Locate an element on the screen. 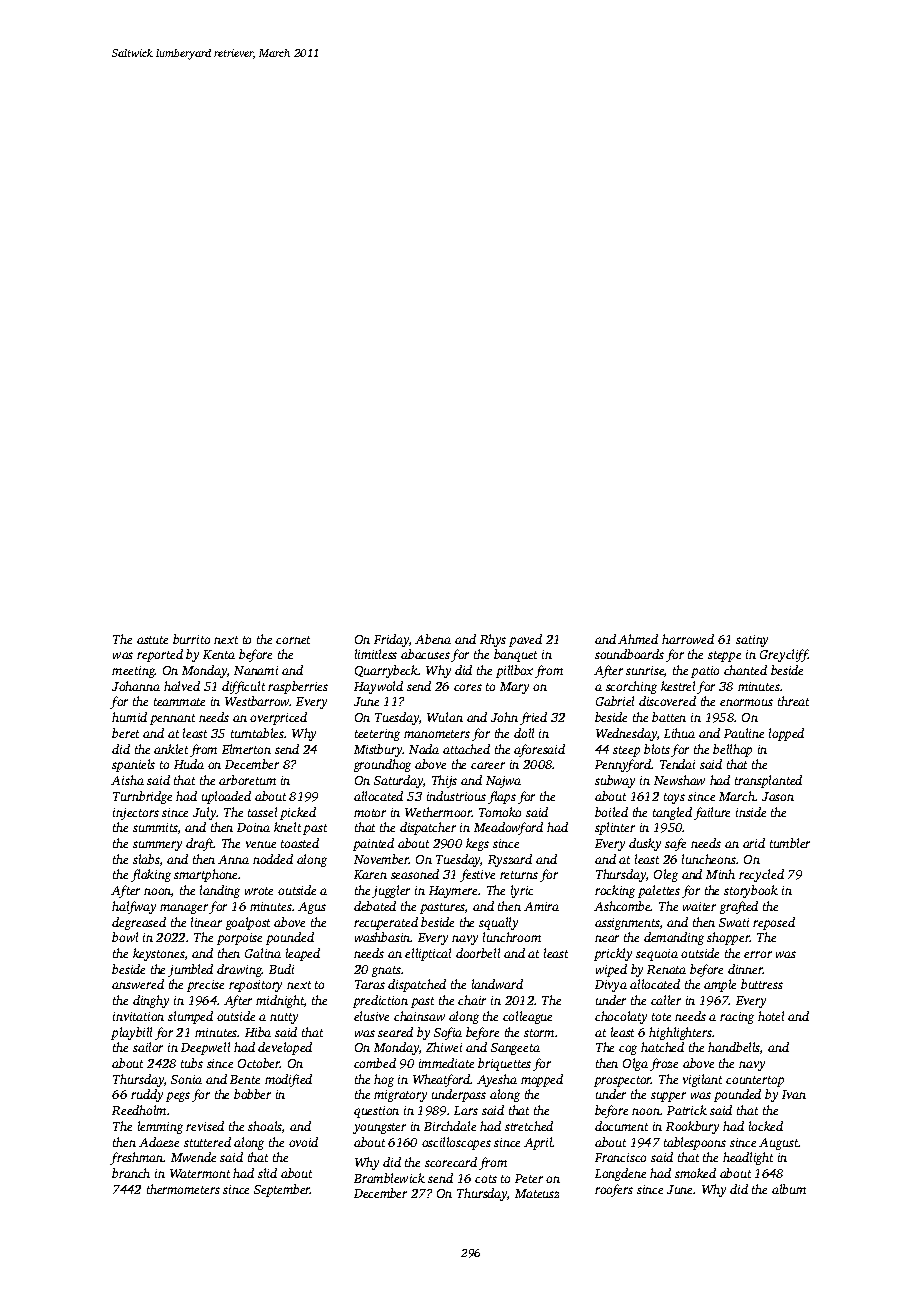  Ahmed is located at coordinates (638, 639).
